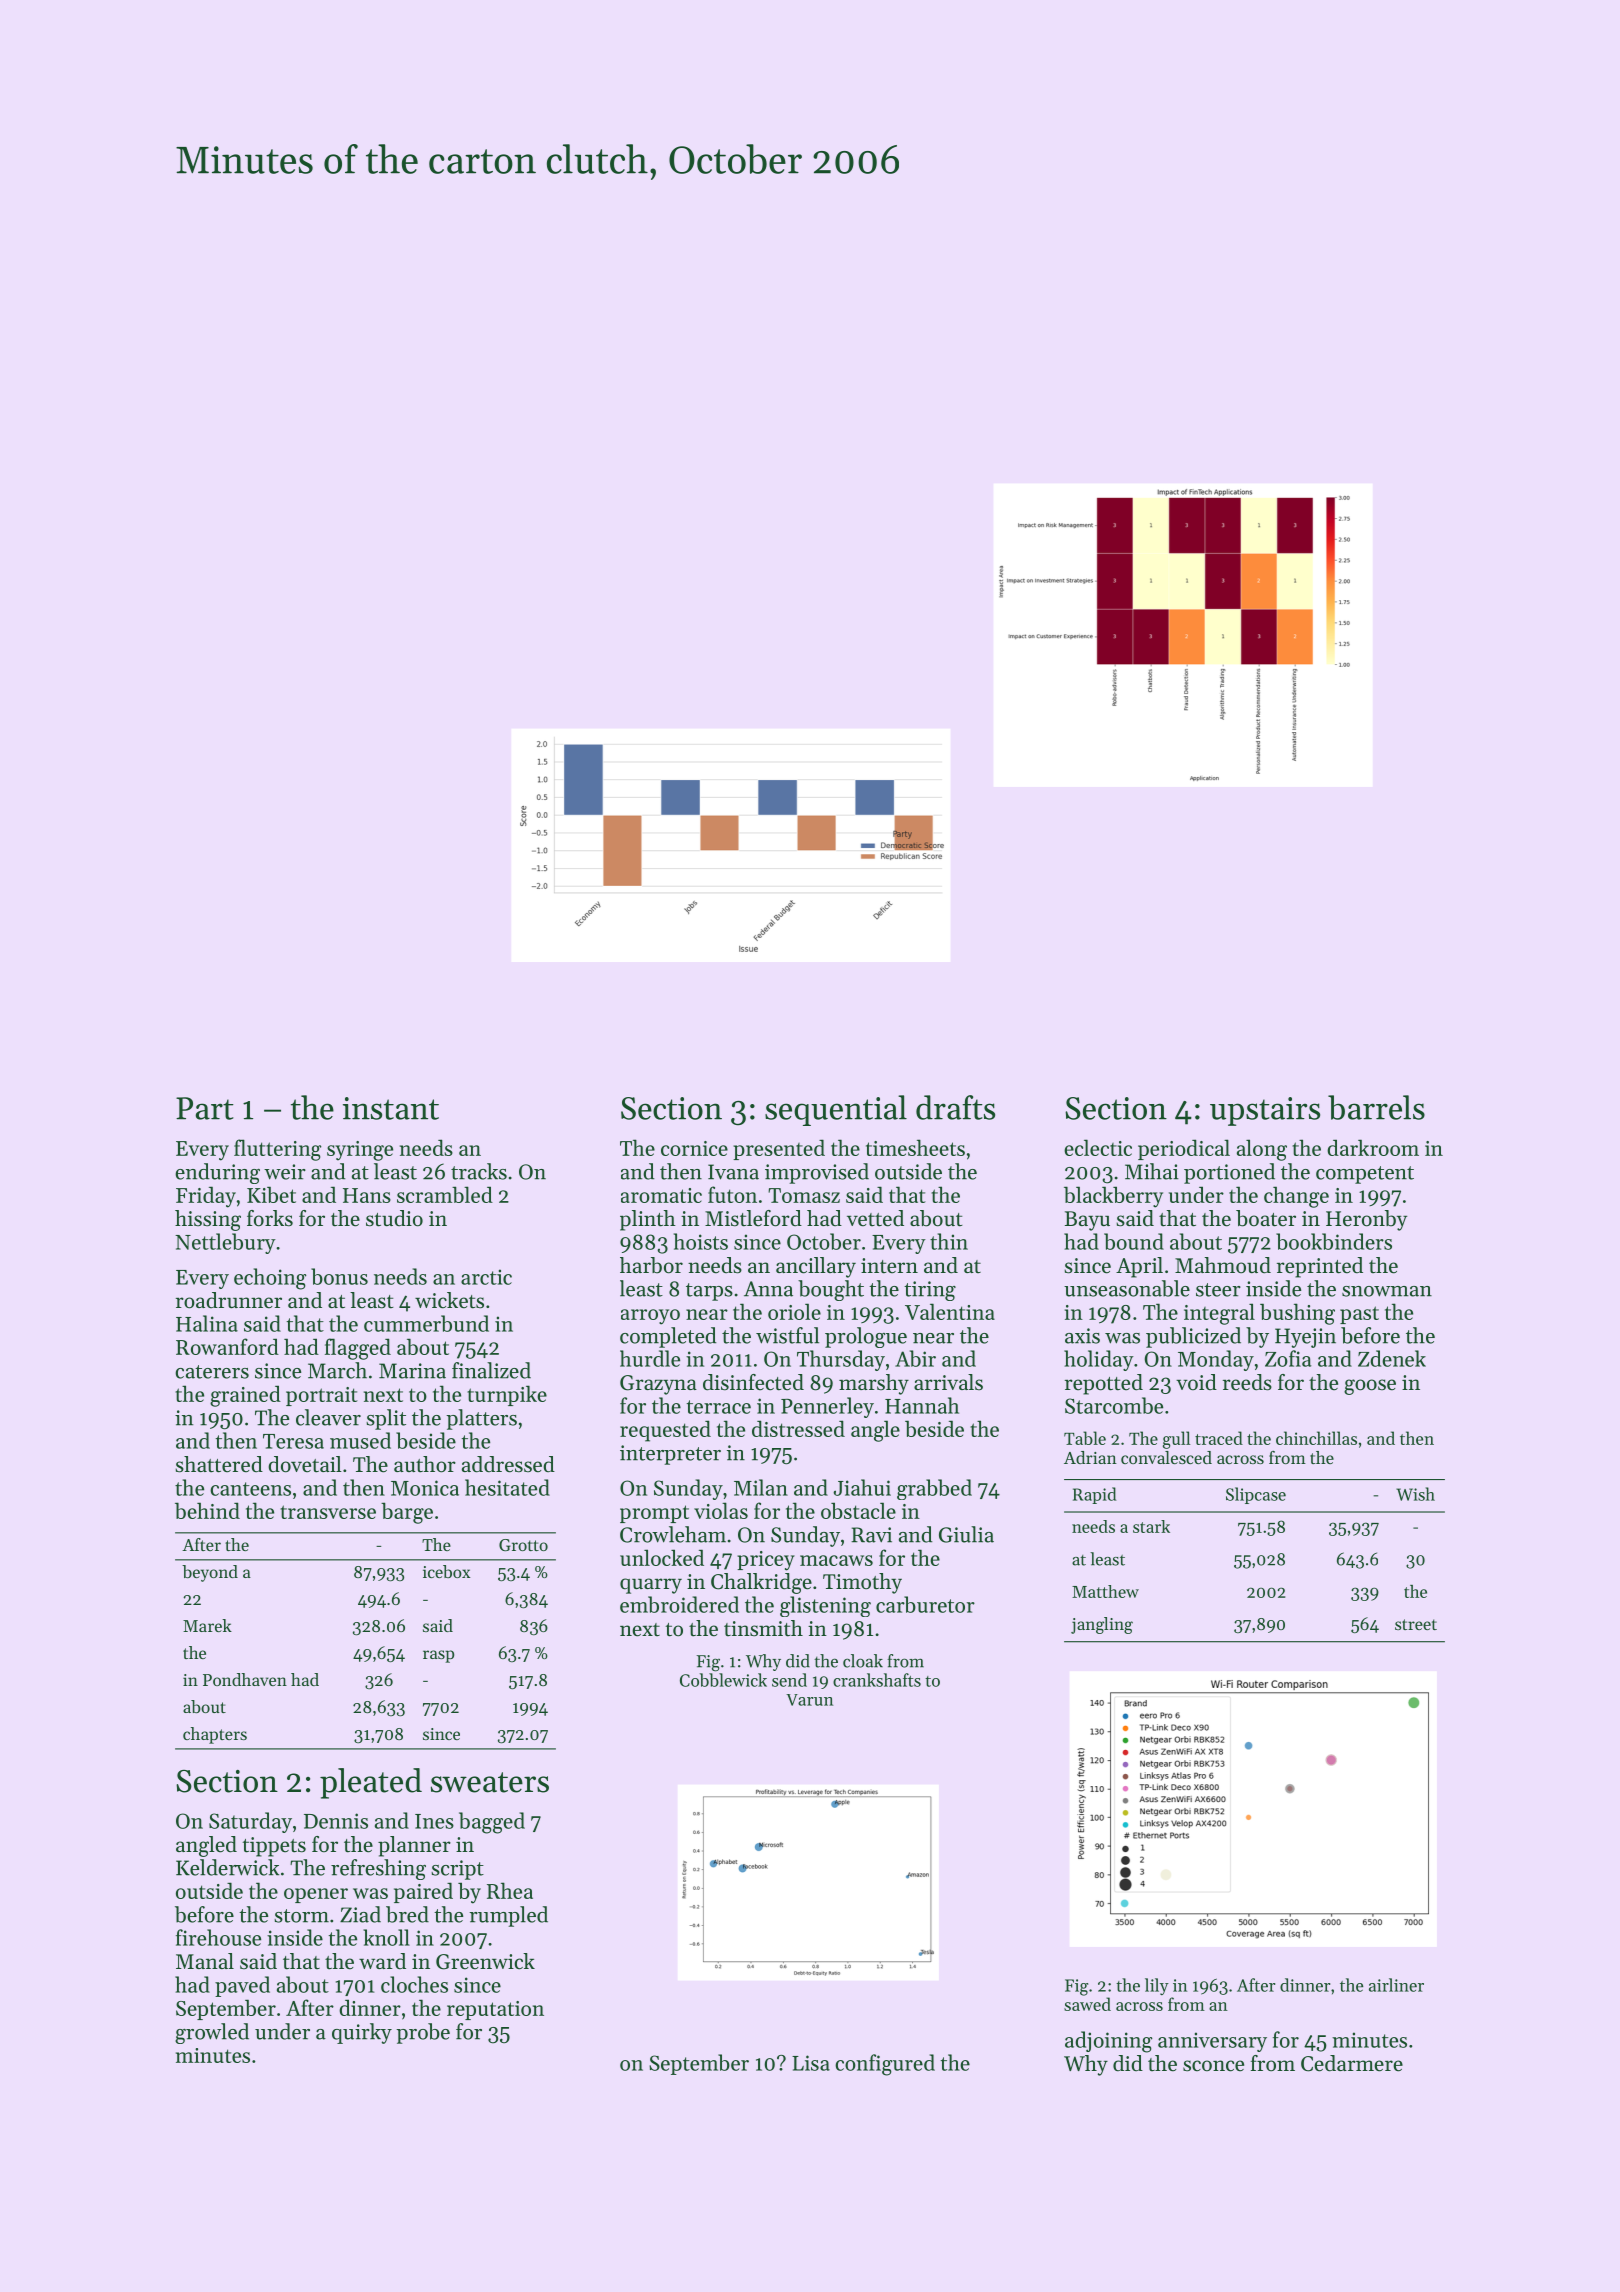 Image resolution: width=1620 pixels, height=2292 pixels. What do you see at coordinates (934, 1489) in the screenshot?
I see `grabbed` at bounding box center [934, 1489].
